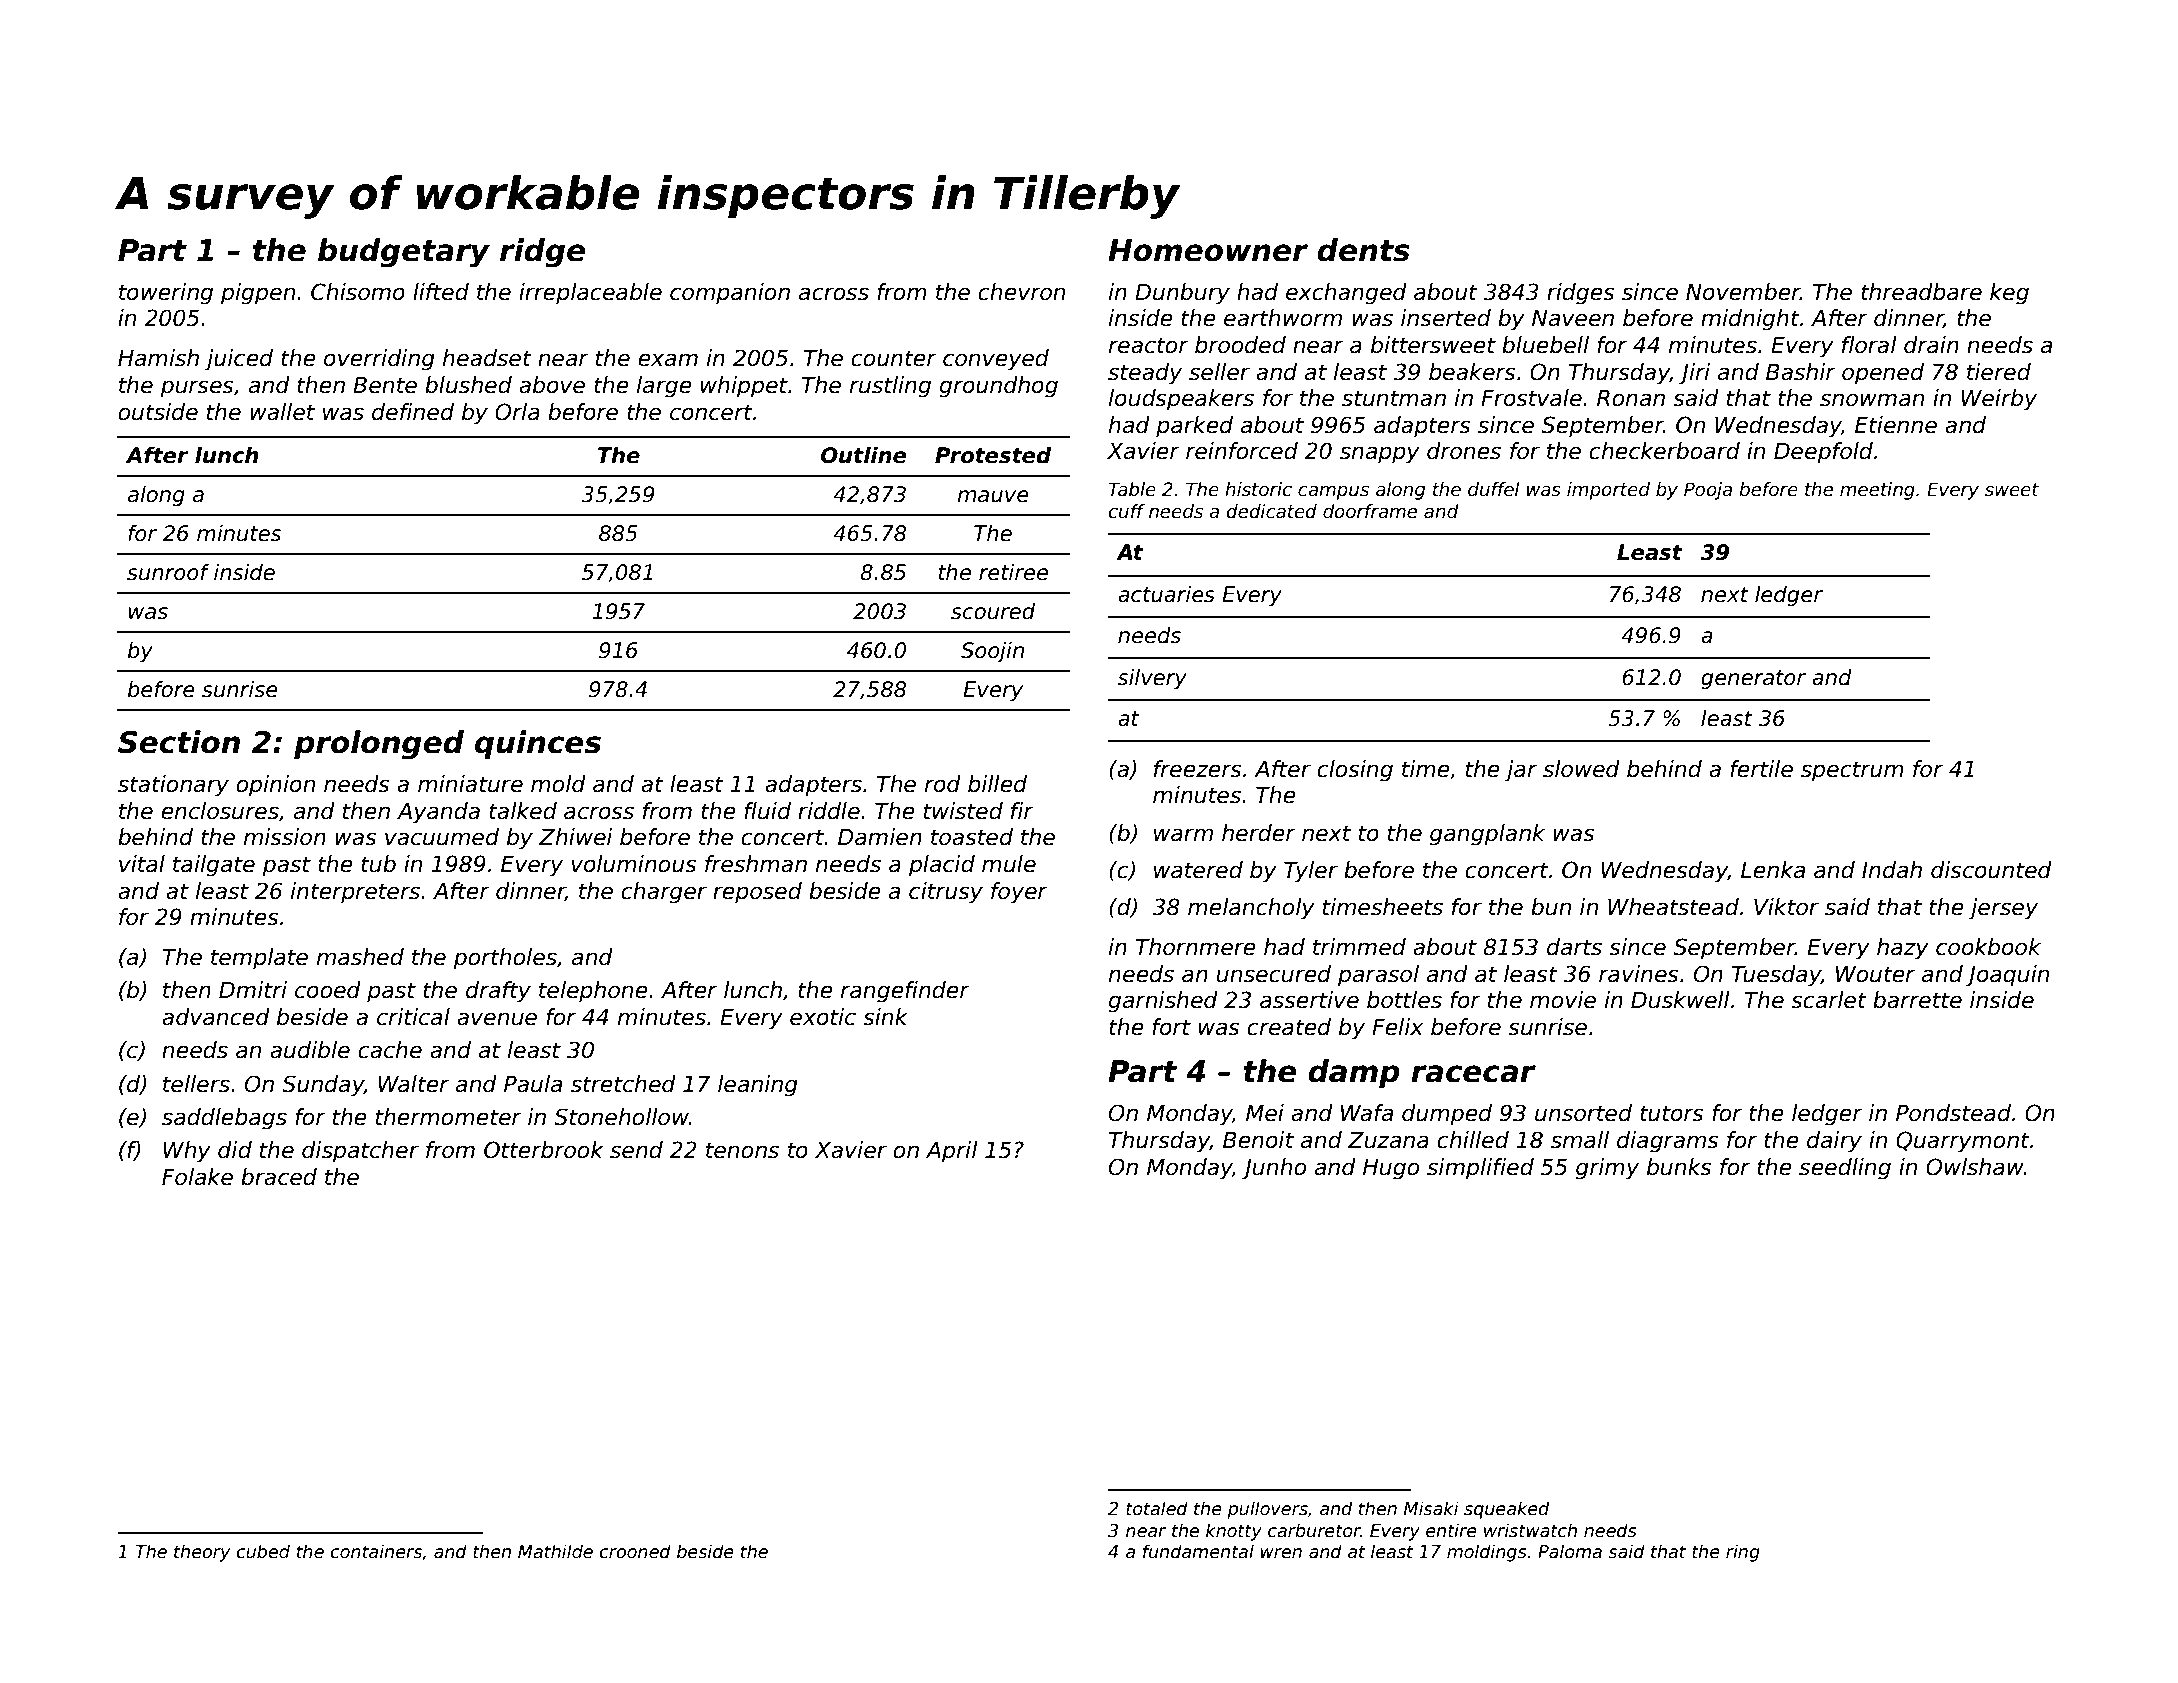 Image resolution: width=2178 pixels, height=1683 pixels. Describe the element at coordinates (168, 572) in the document. I see `sunroof` at that location.
